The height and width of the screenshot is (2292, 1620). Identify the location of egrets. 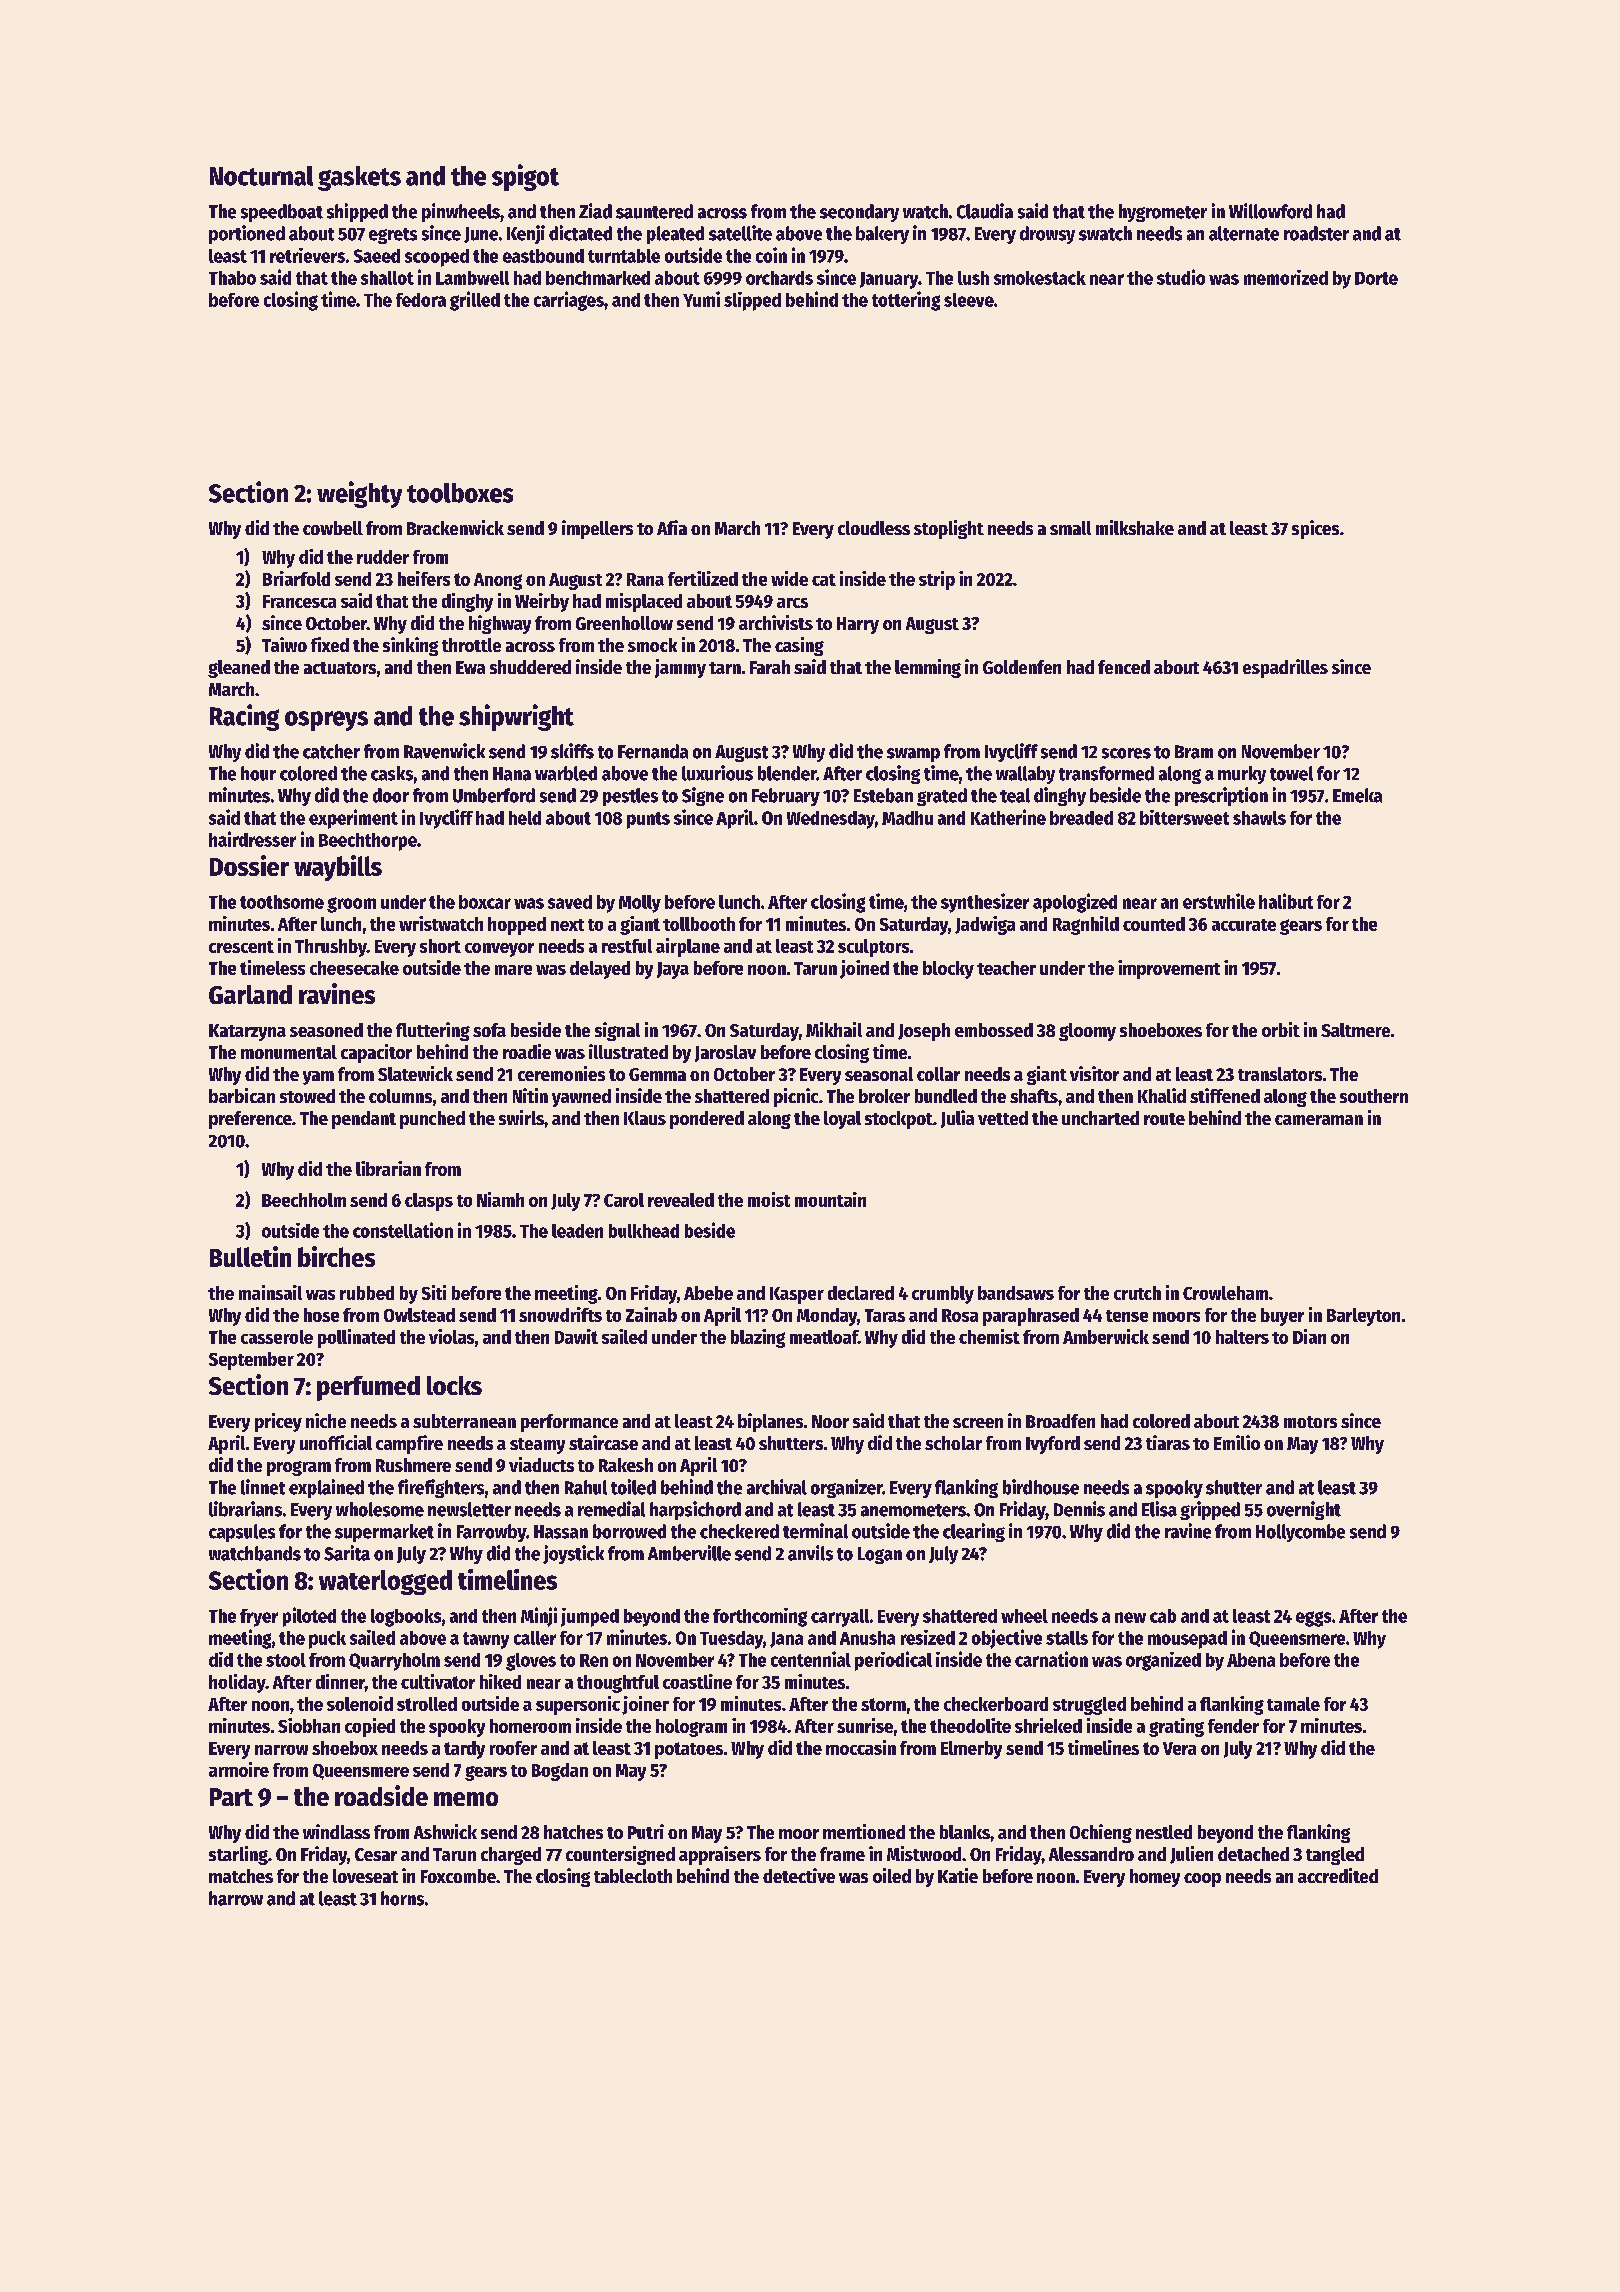
(393, 236).
